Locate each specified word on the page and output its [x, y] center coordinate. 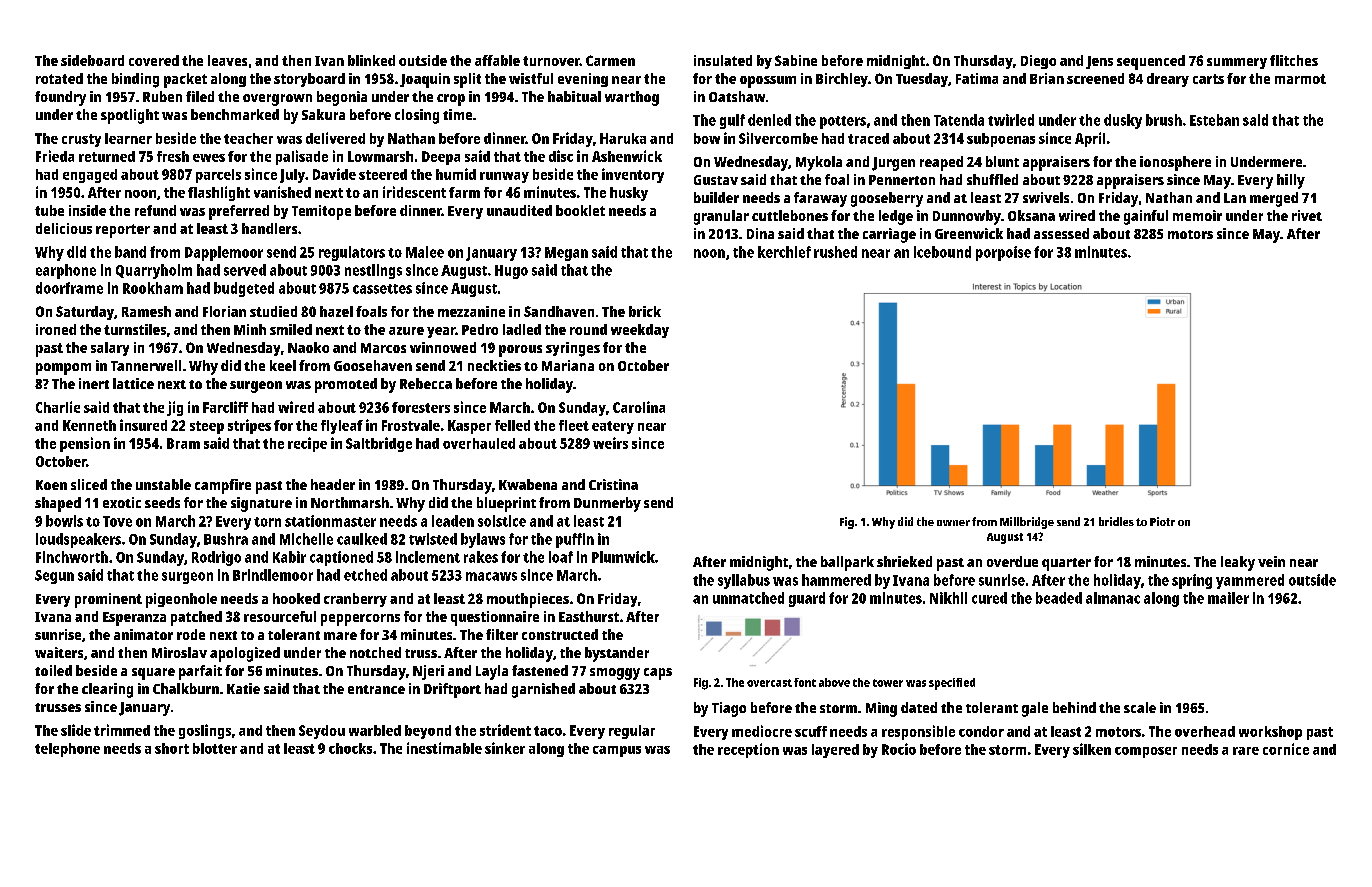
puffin [575, 540]
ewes [209, 158]
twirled [1011, 120]
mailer [1228, 598]
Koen [51, 485]
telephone [67, 750]
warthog [632, 98]
